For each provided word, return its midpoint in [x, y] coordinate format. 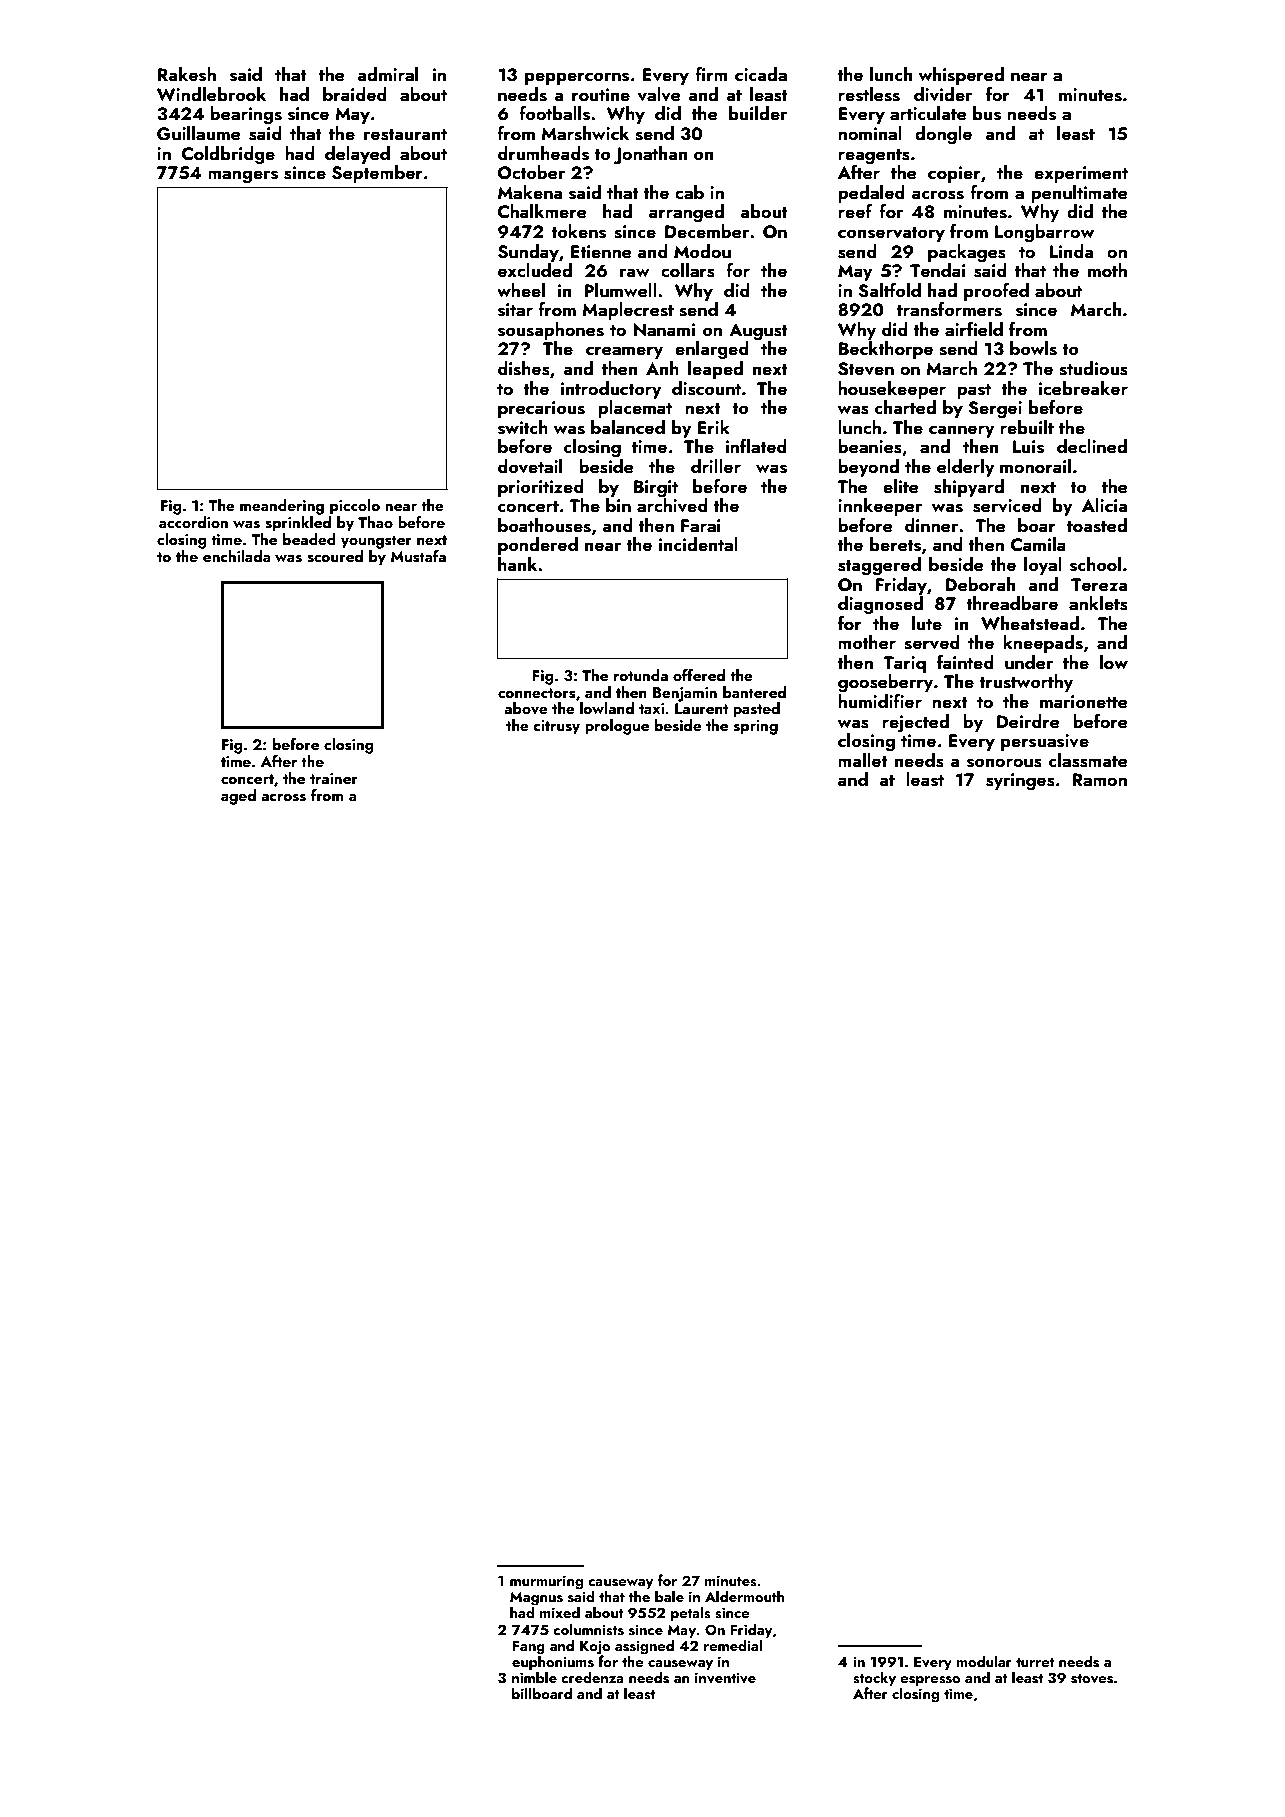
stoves [1092, 1679]
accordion [193, 522]
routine [601, 94]
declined [1092, 446]
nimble [534, 1677]
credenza [592, 1677]
